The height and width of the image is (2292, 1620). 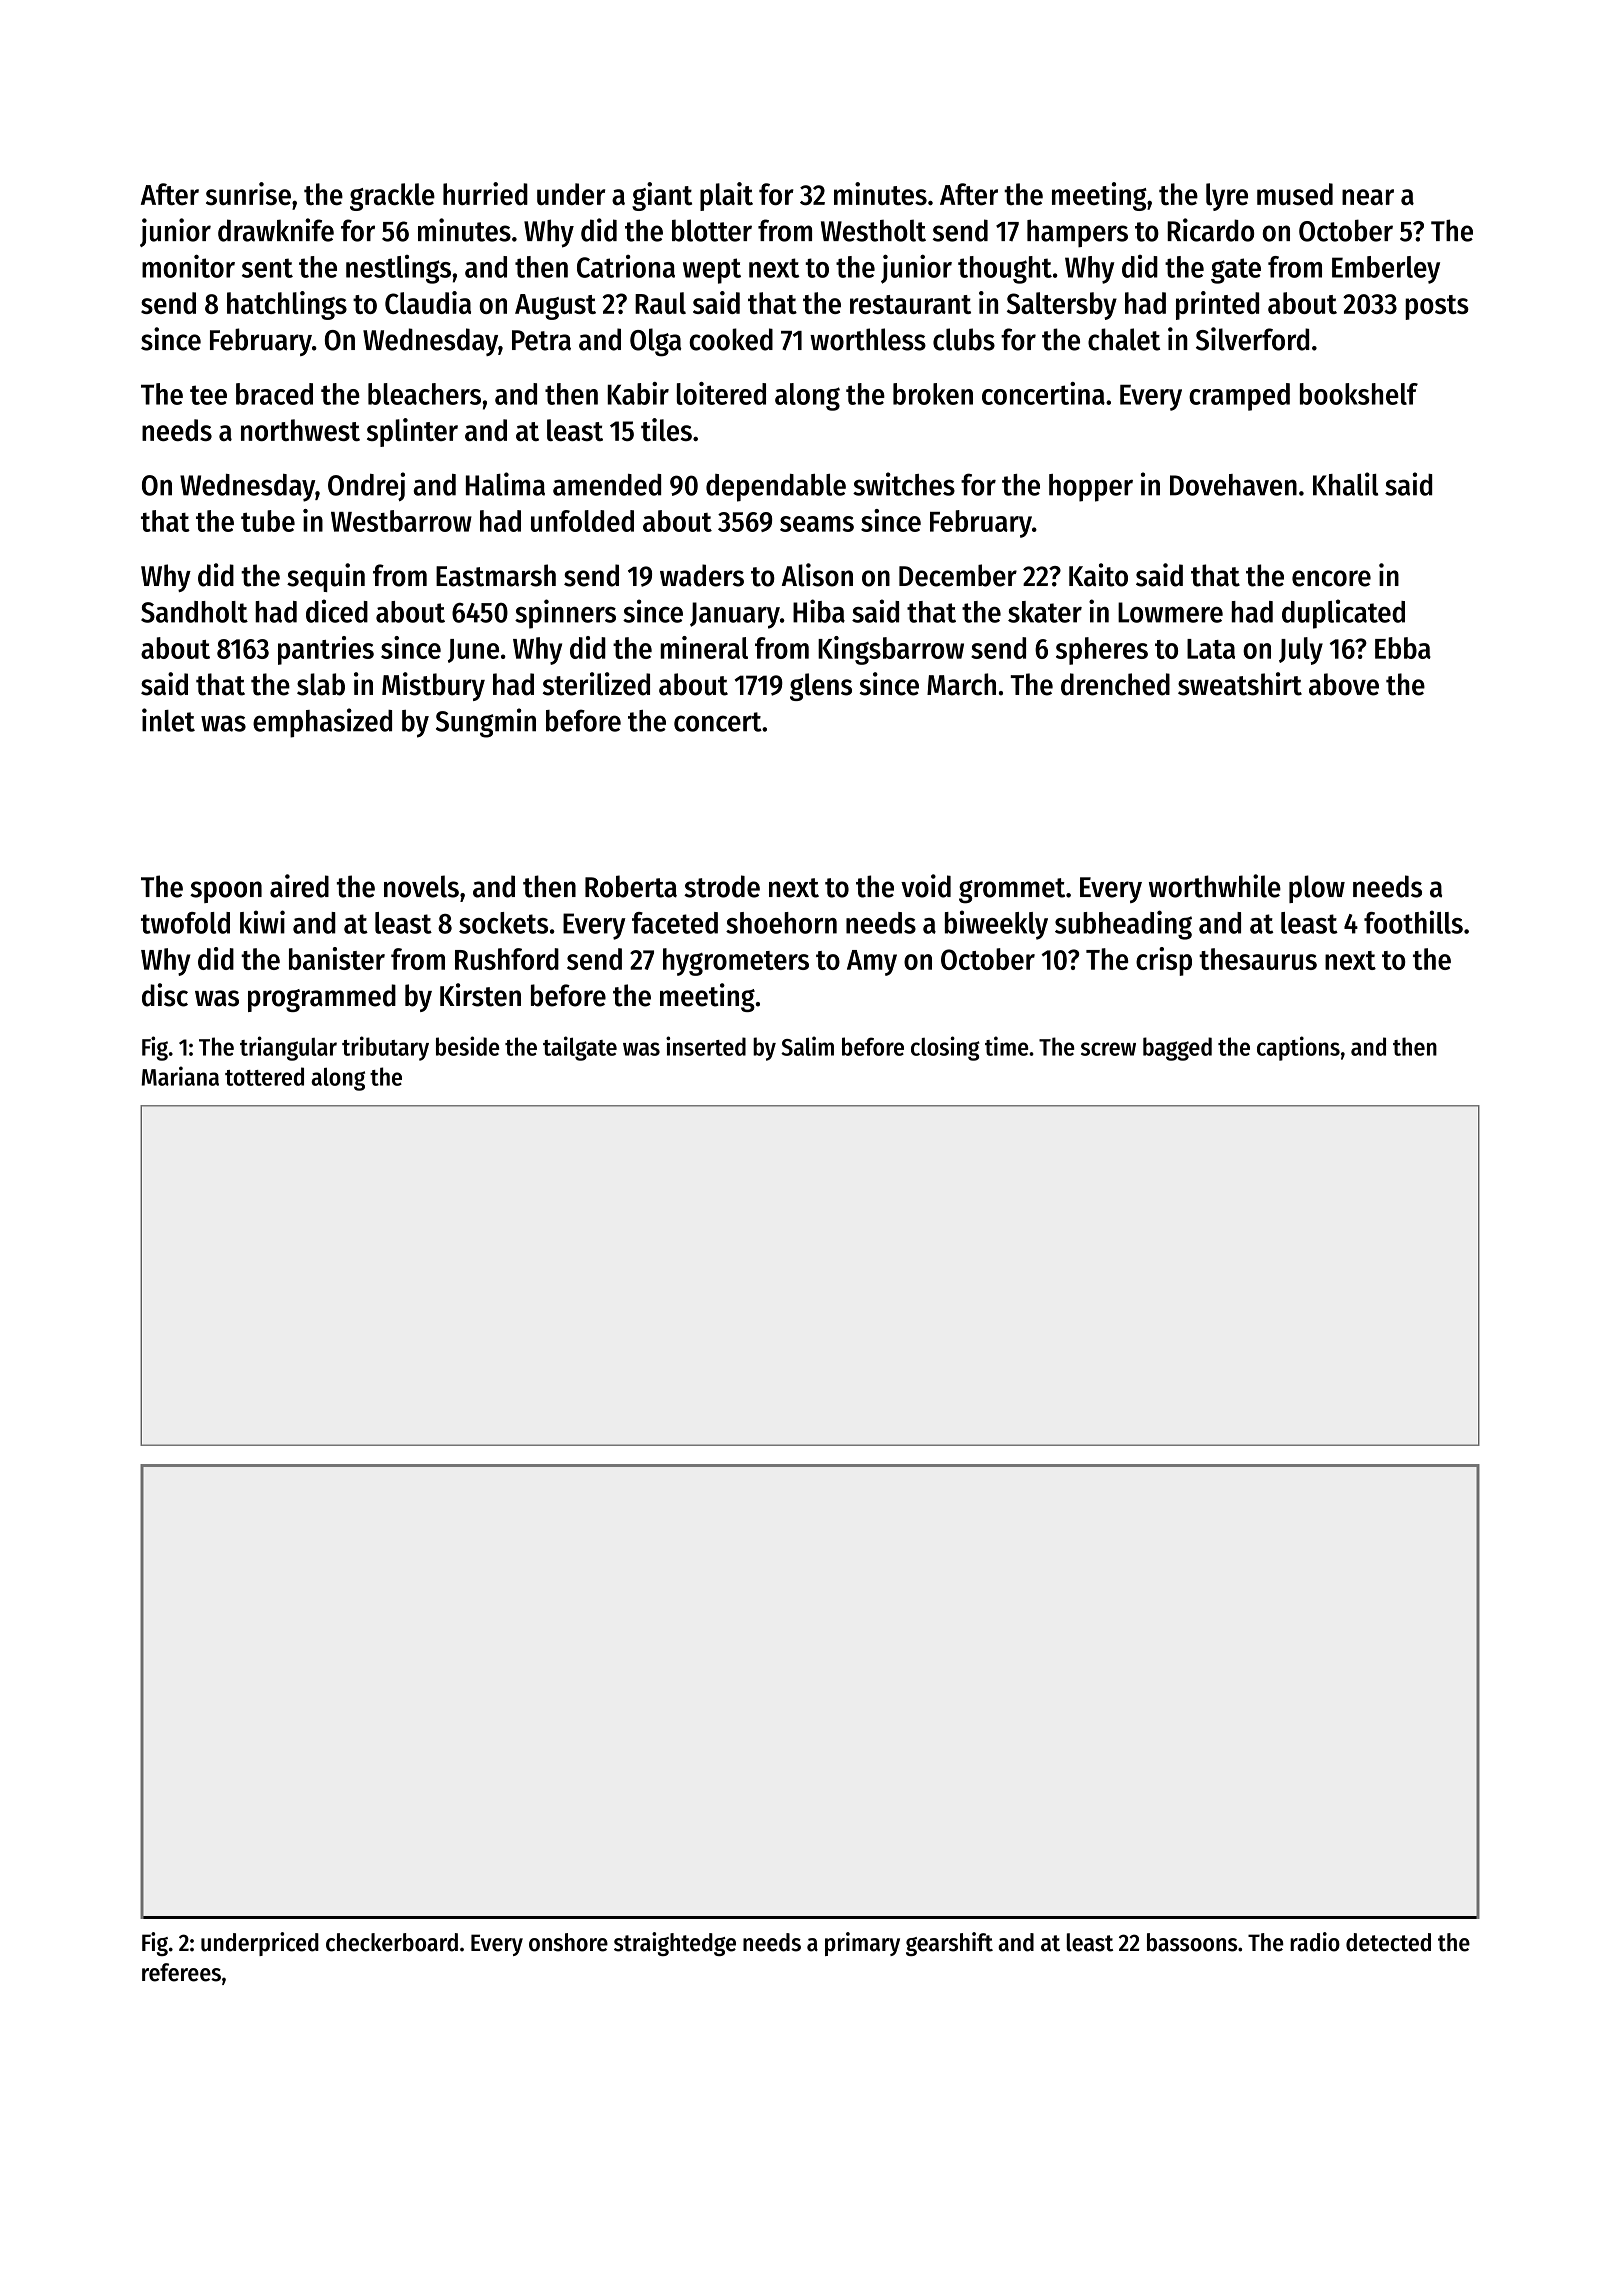 I want to click on splinter, so click(x=412, y=432).
